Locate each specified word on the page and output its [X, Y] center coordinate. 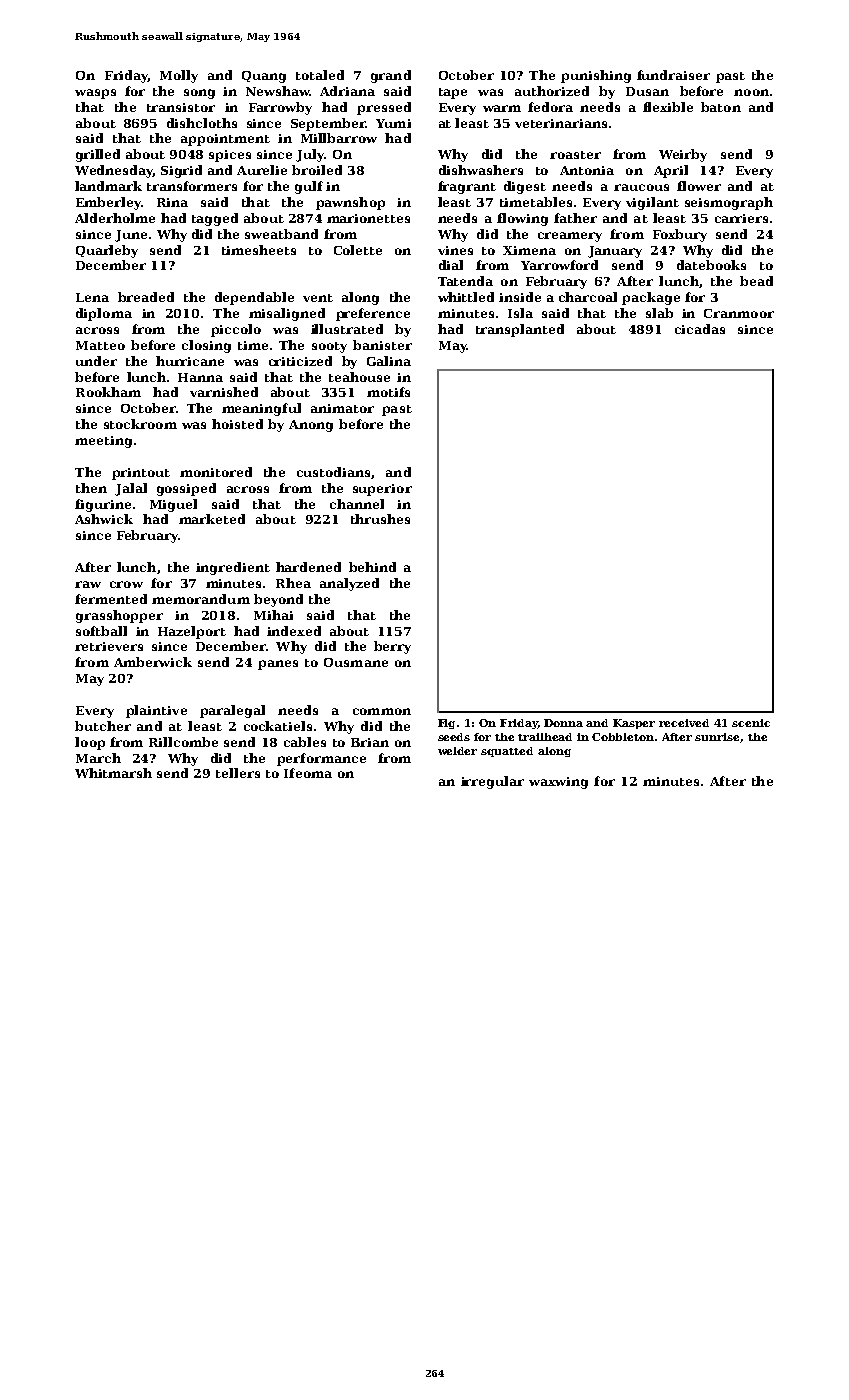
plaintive [156, 711]
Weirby [683, 155]
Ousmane [356, 662]
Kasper [634, 724]
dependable [254, 298]
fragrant [467, 187]
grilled [98, 155]
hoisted [237, 424]
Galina [389, 361]
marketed [212, 519]
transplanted [520, 330]
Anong [311, 426]
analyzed [349, 584]
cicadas [700, 329]
